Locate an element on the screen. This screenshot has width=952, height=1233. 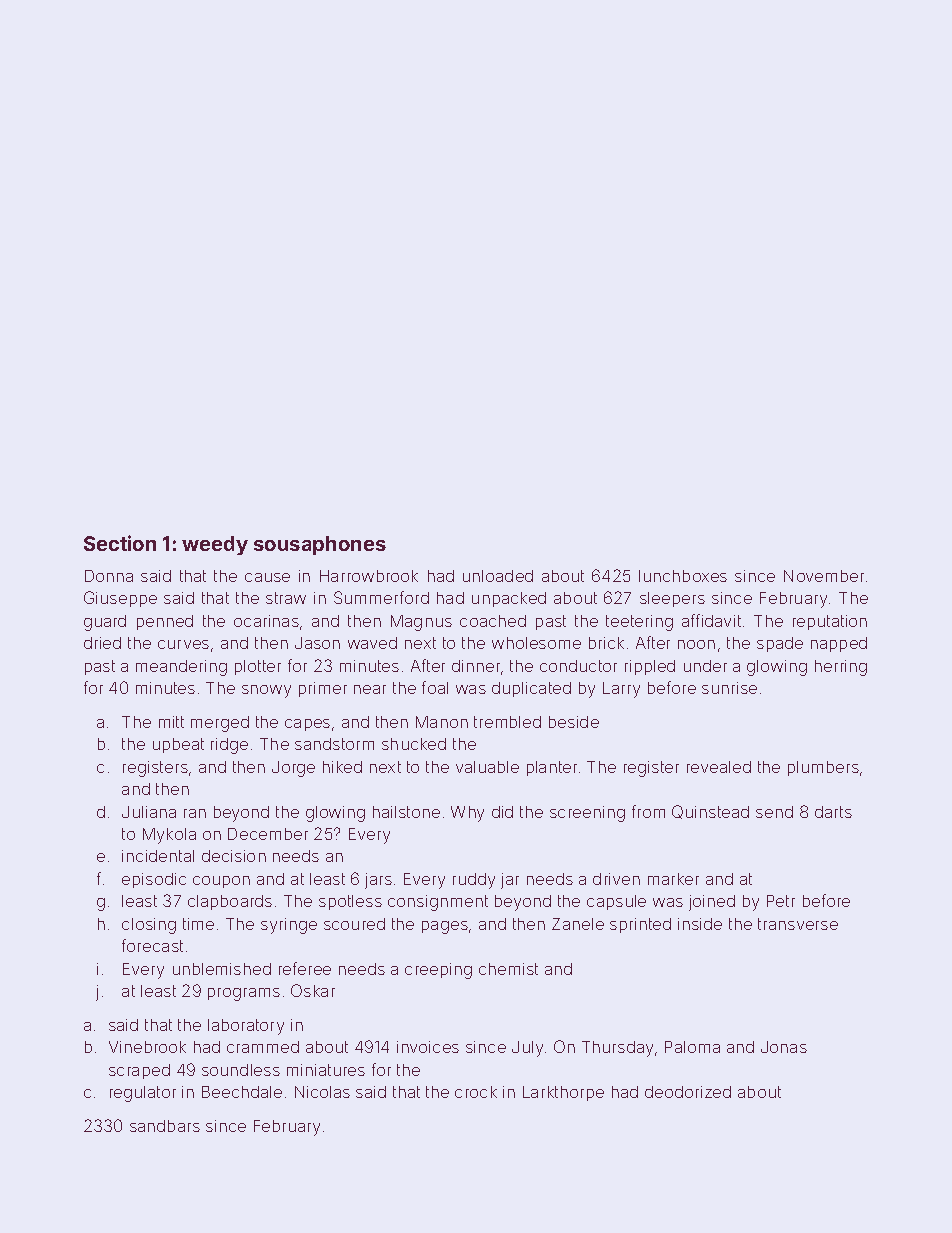
send is located at coordinates (774, 812).
